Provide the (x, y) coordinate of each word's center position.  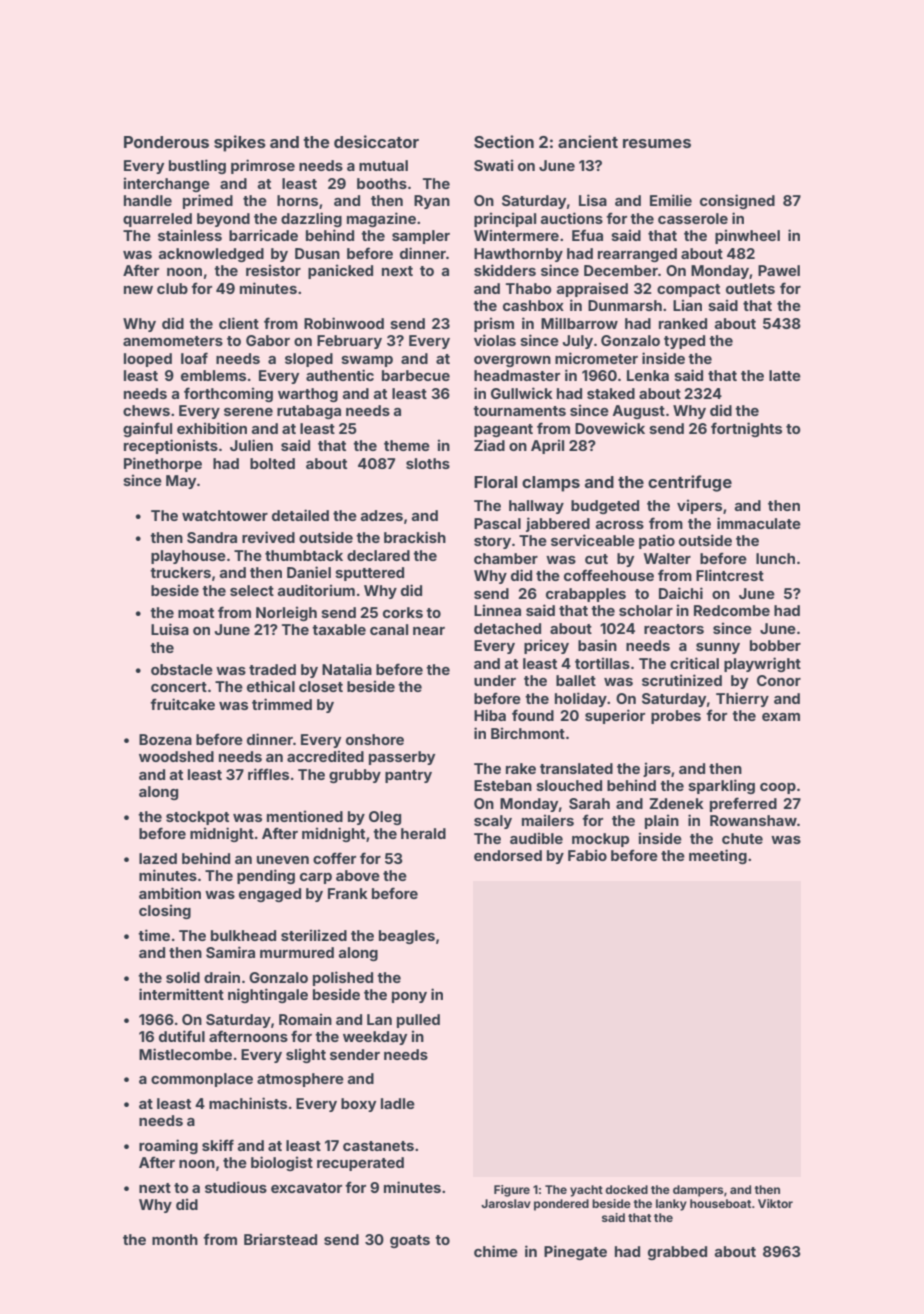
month (175, 1239)
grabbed (677, 1253)
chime (496, 1251)
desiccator (376, 141)
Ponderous (166, 142)
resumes (657, 143)
